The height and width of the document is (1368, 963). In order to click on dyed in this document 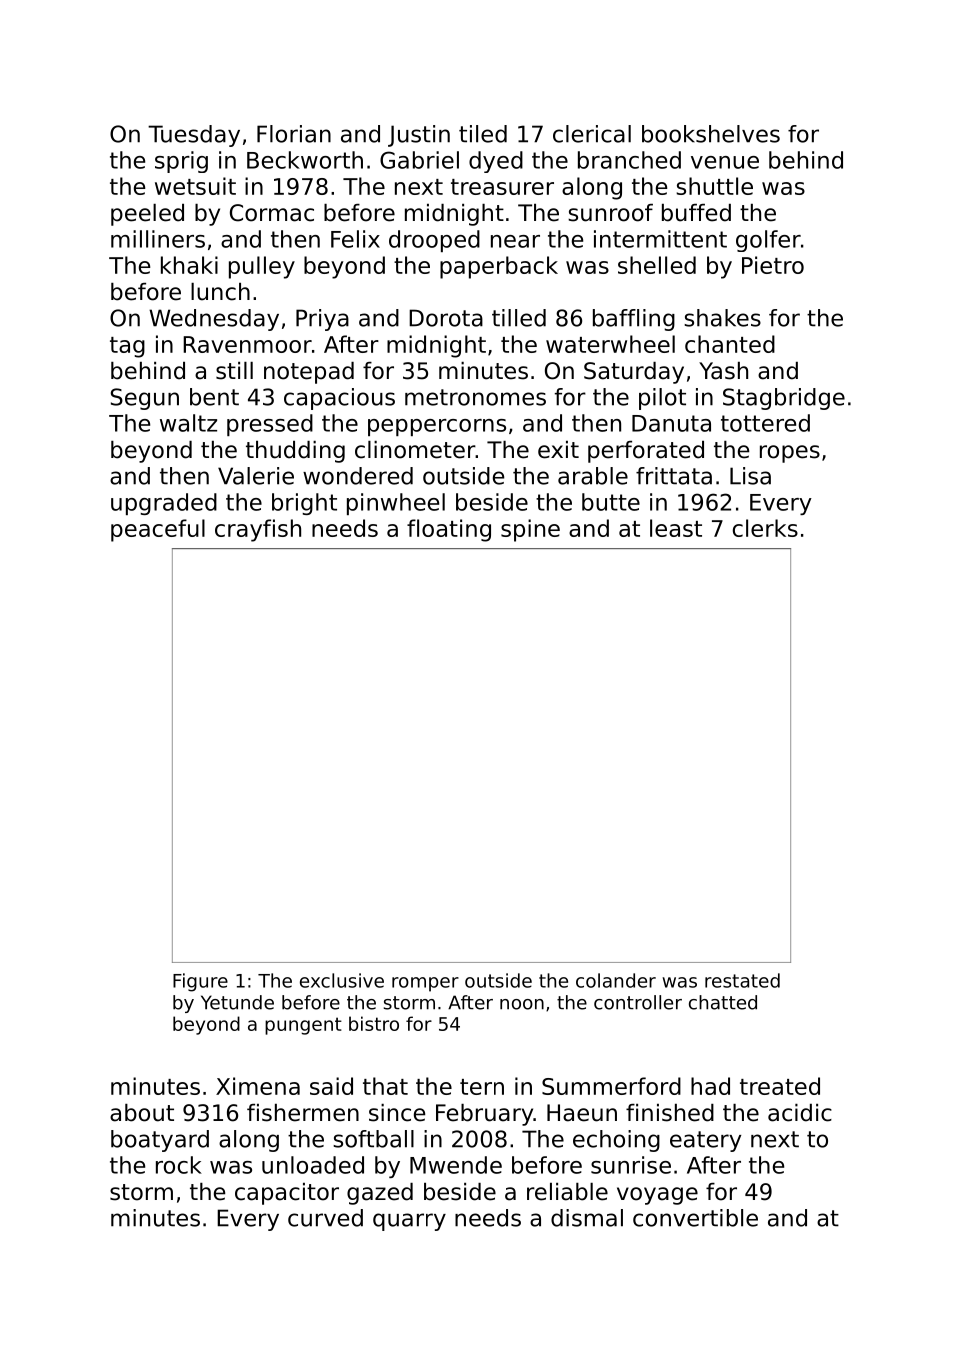, I will do `click(496, 162)`.
